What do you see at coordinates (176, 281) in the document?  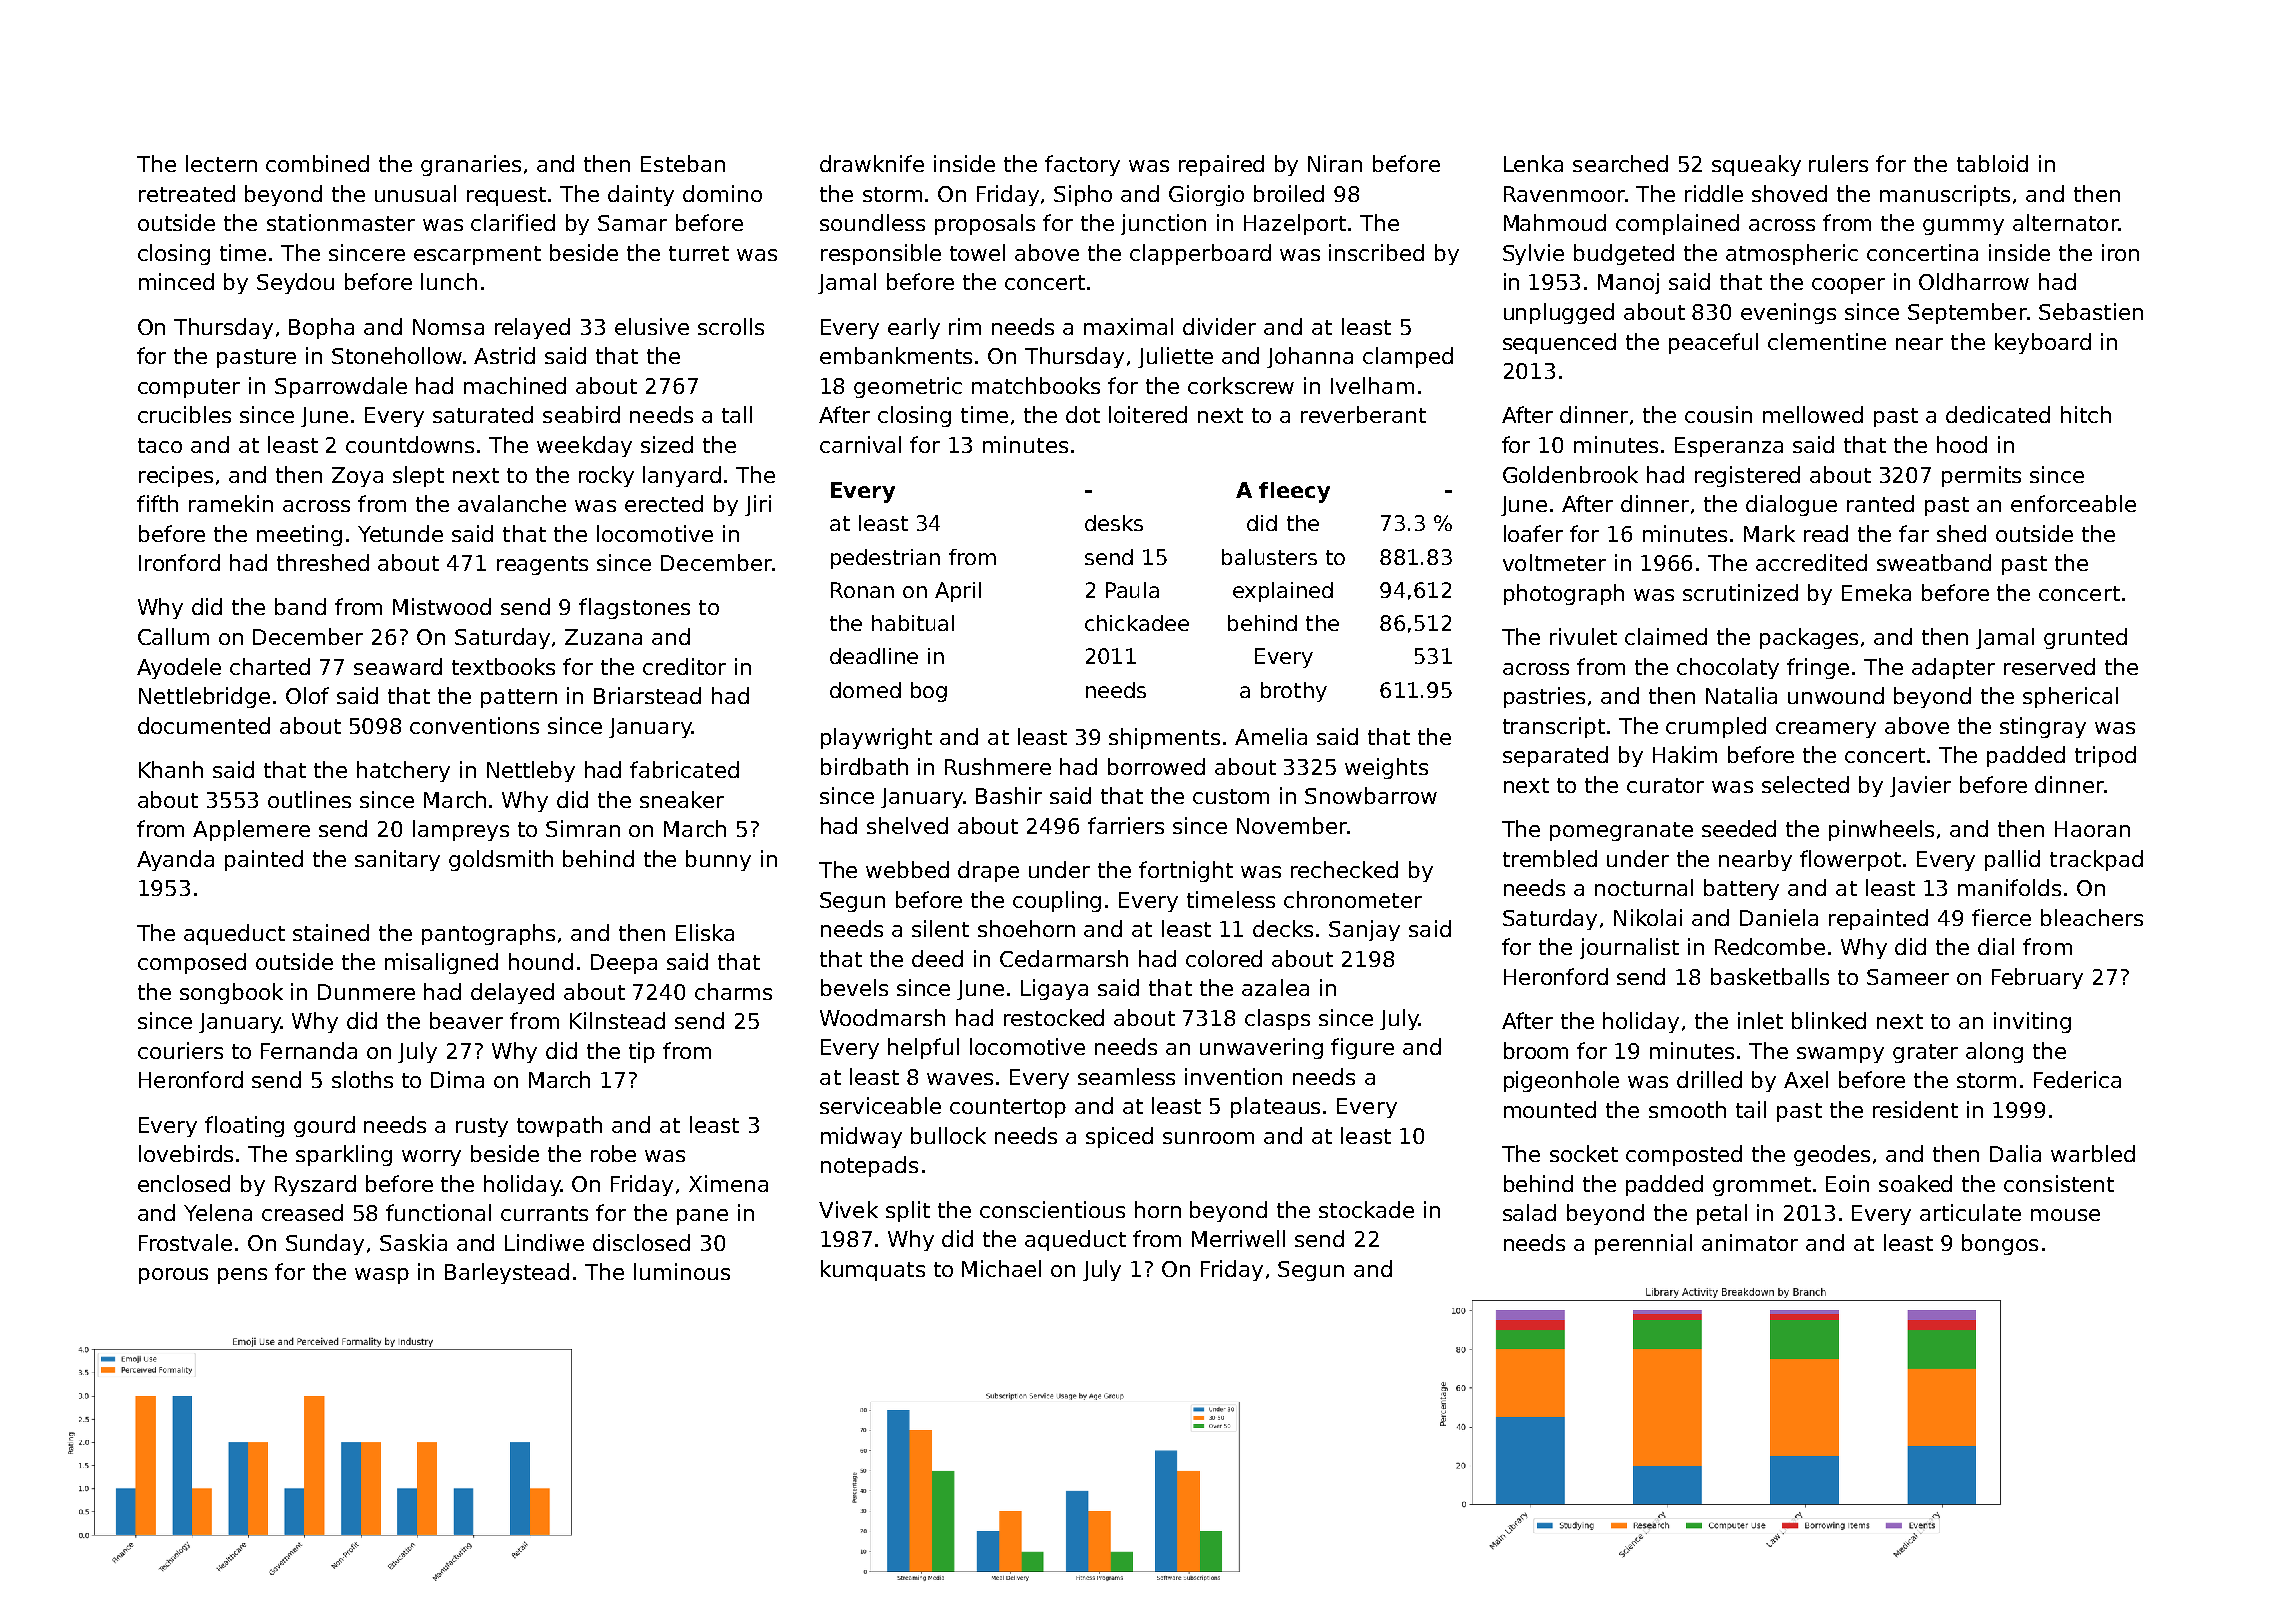 I see `minced` at bounding box center [176, 281].
